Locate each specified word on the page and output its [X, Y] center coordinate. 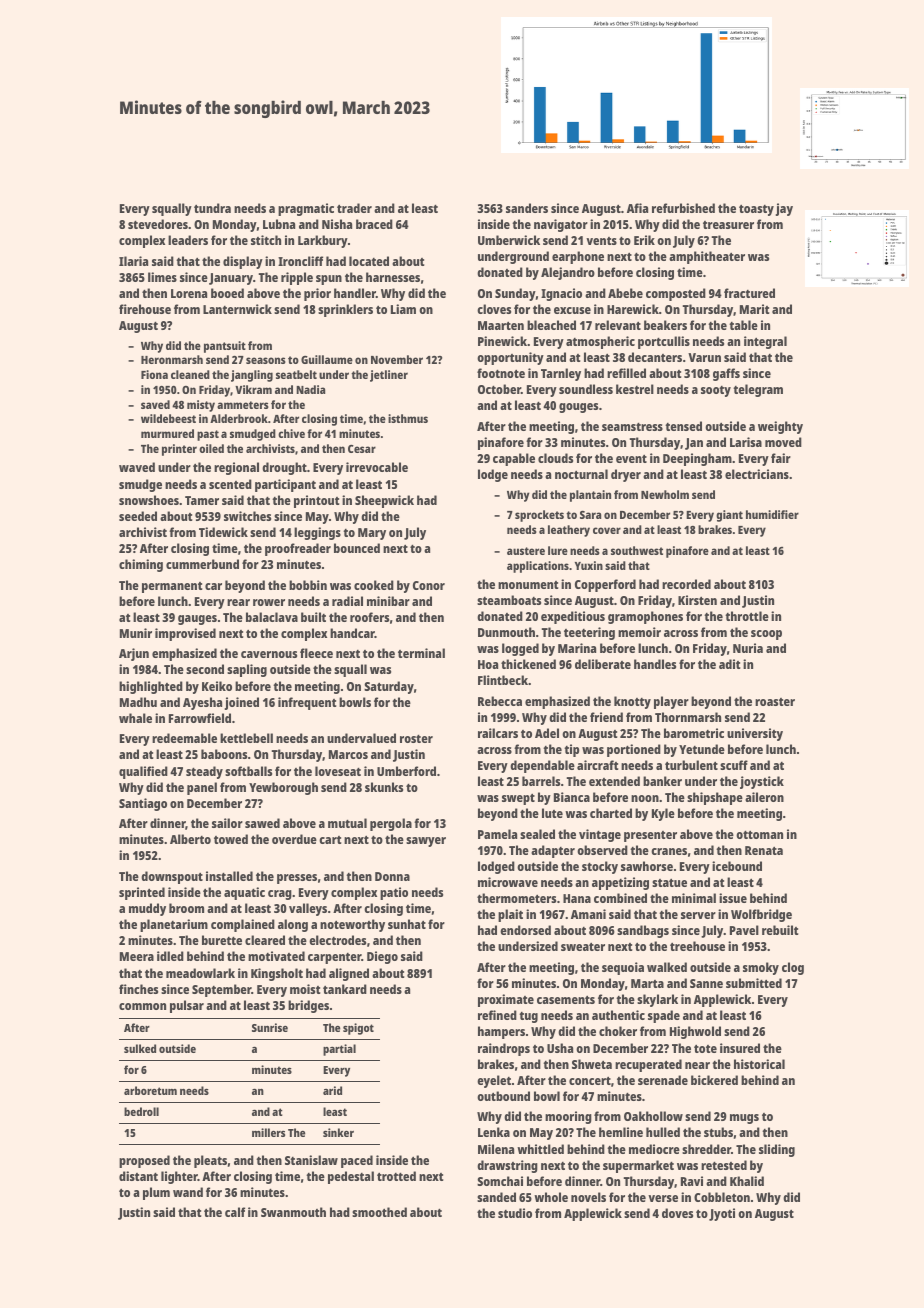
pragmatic [306, 209]
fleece [316, 653]
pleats [210, 1161]
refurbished [683, 208]
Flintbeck [503, 680]
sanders [527, 208]
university [755, 734]
